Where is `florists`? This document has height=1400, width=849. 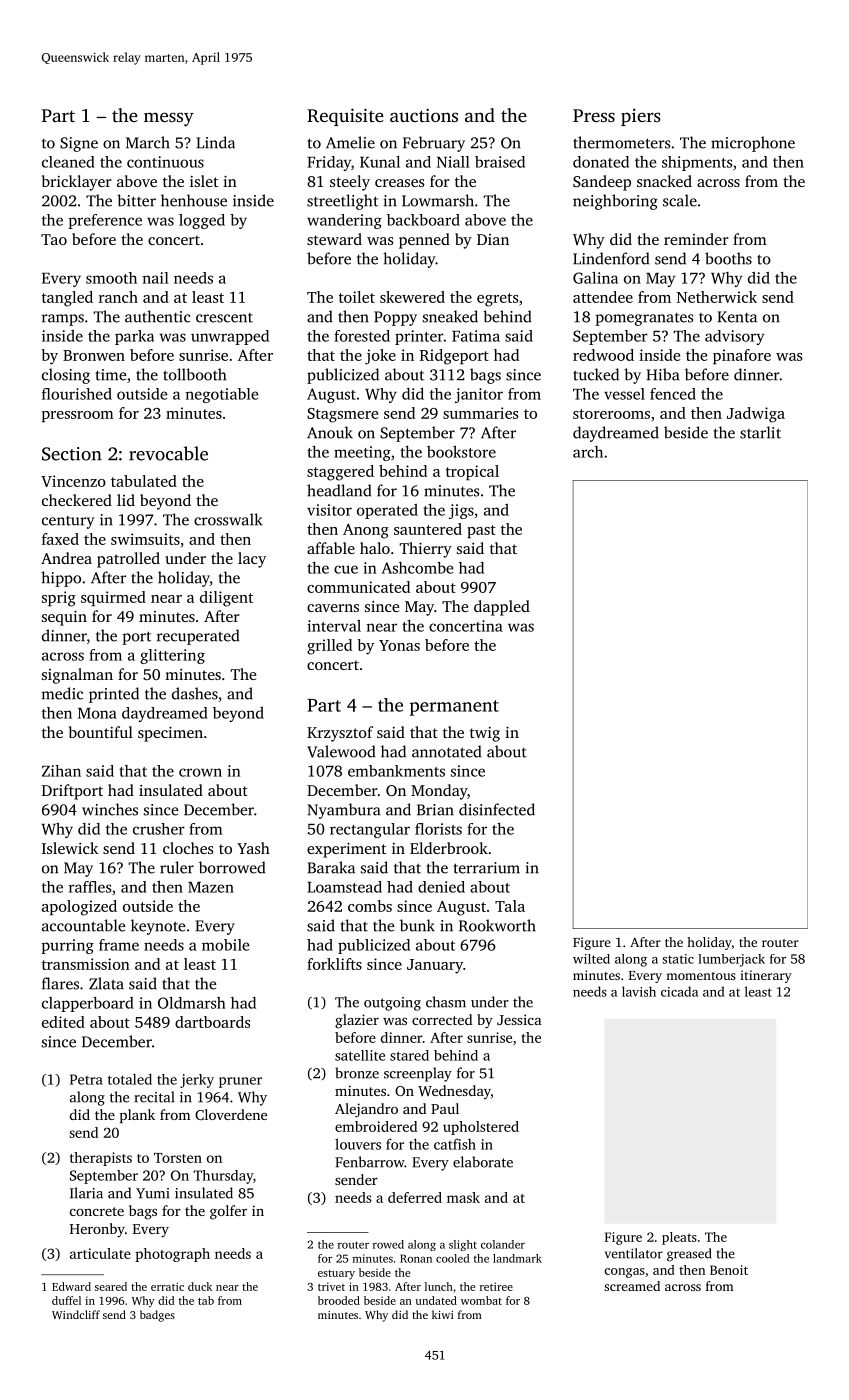 florists is located at coordinates (438, 829).
